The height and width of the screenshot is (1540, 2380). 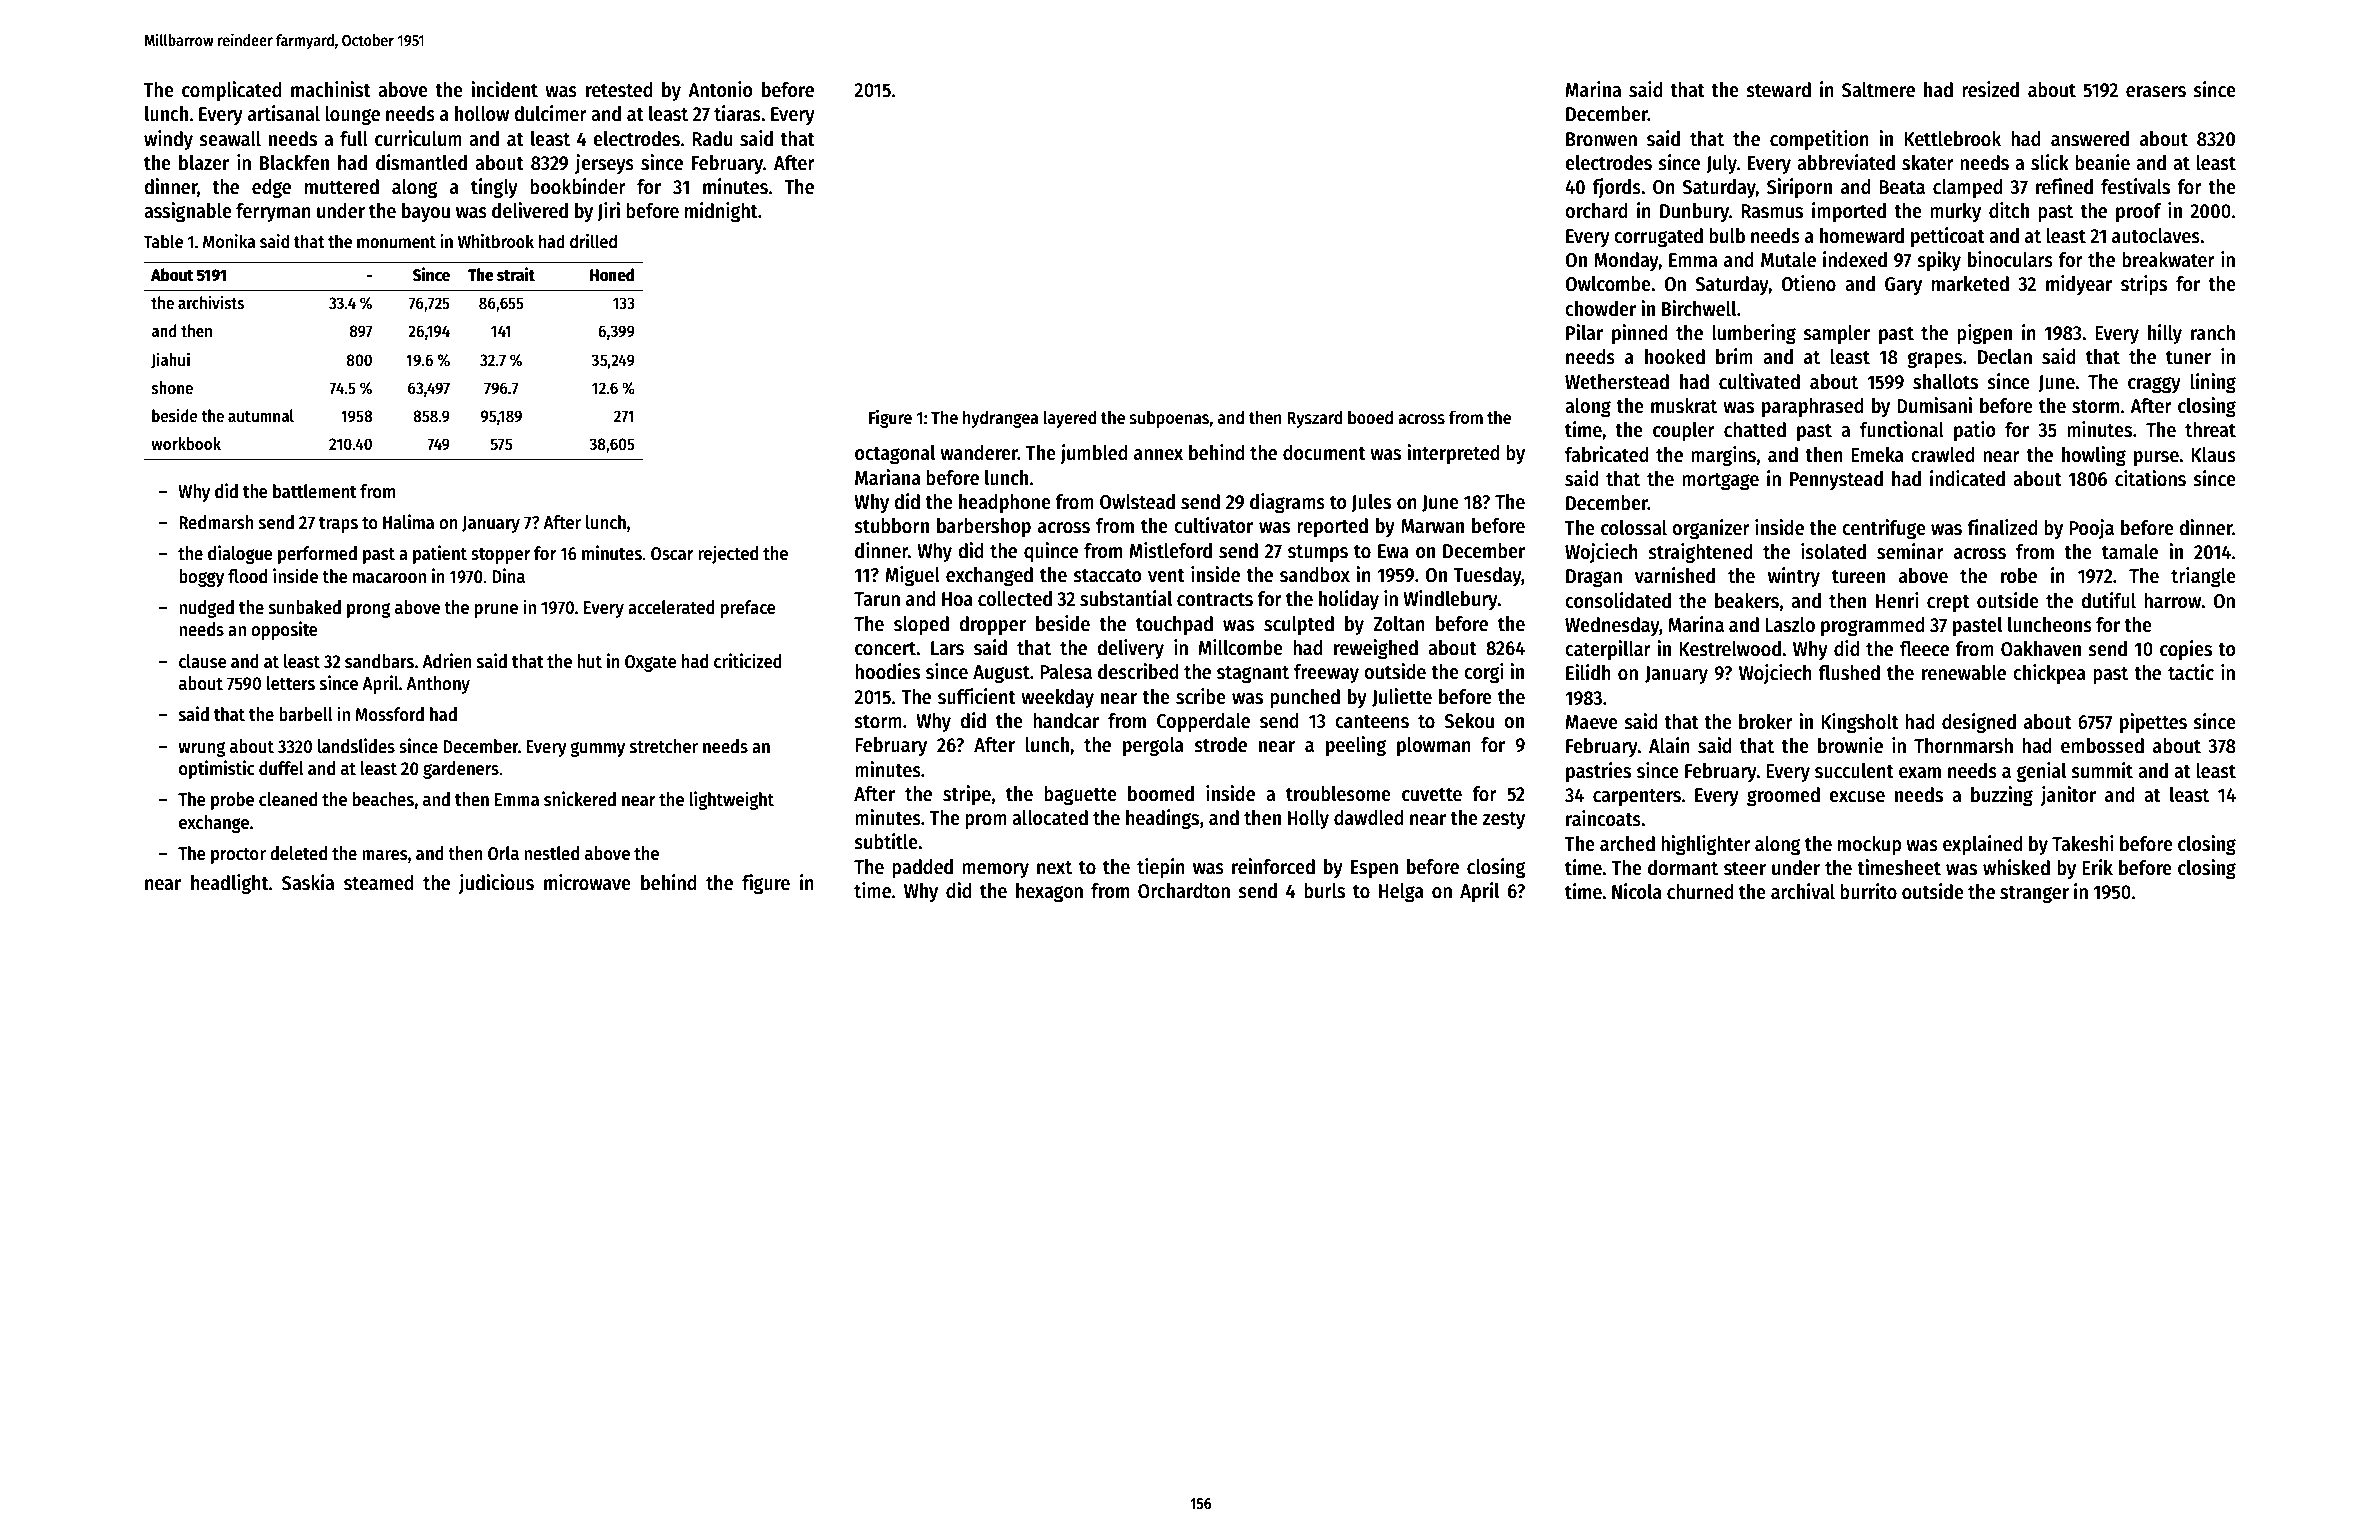 What do you see at coordinates (1049, 893) in the screenshot?
I see `hexagon` at bounding box center [1049, 893].
